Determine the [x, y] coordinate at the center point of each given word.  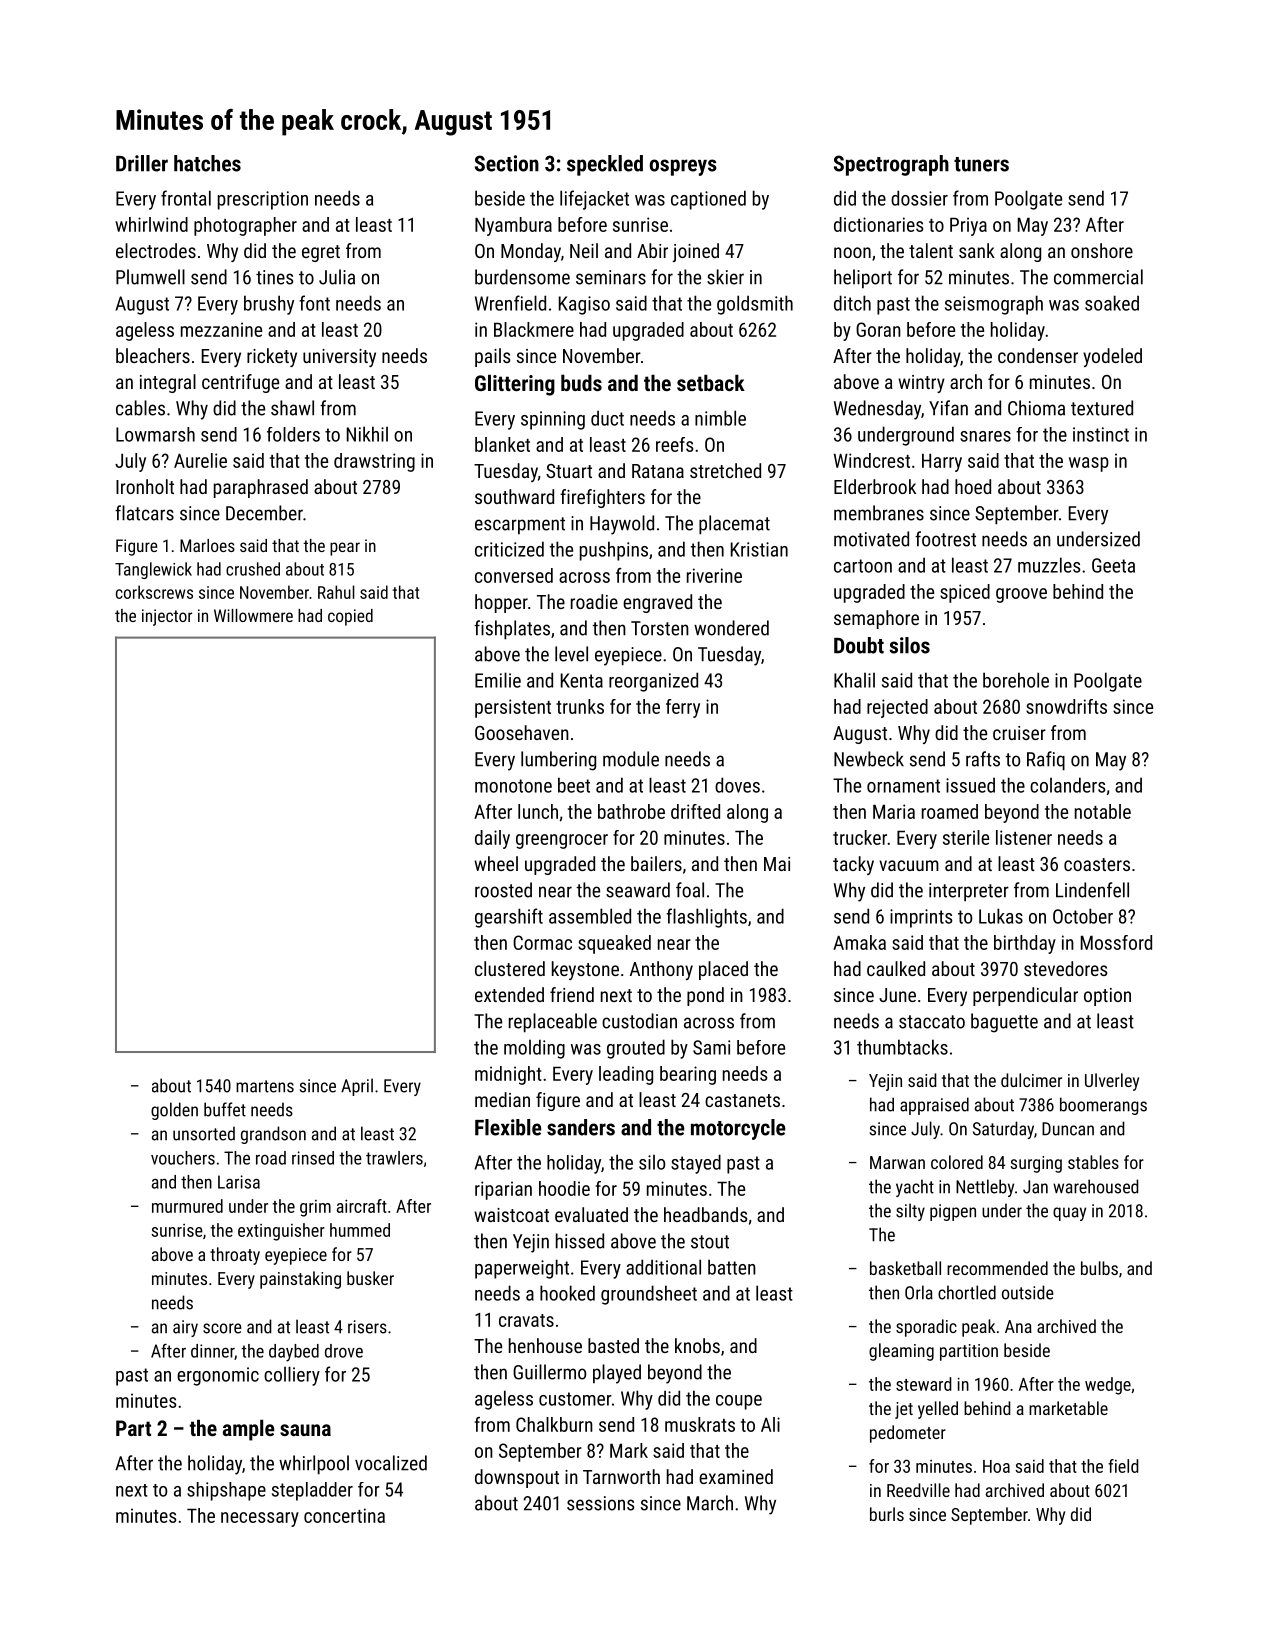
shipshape [226, 1491]
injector [167, 617]
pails [492, 357]
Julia [337, 277]
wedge [1108, 1386]
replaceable [553, 1023]
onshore [1102, 250]
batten [732, 1267]
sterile [966, 837]
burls [887, 1514]
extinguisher [281, 1232]
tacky [853, 865]
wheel [496, 863]
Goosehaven [522, 732]
